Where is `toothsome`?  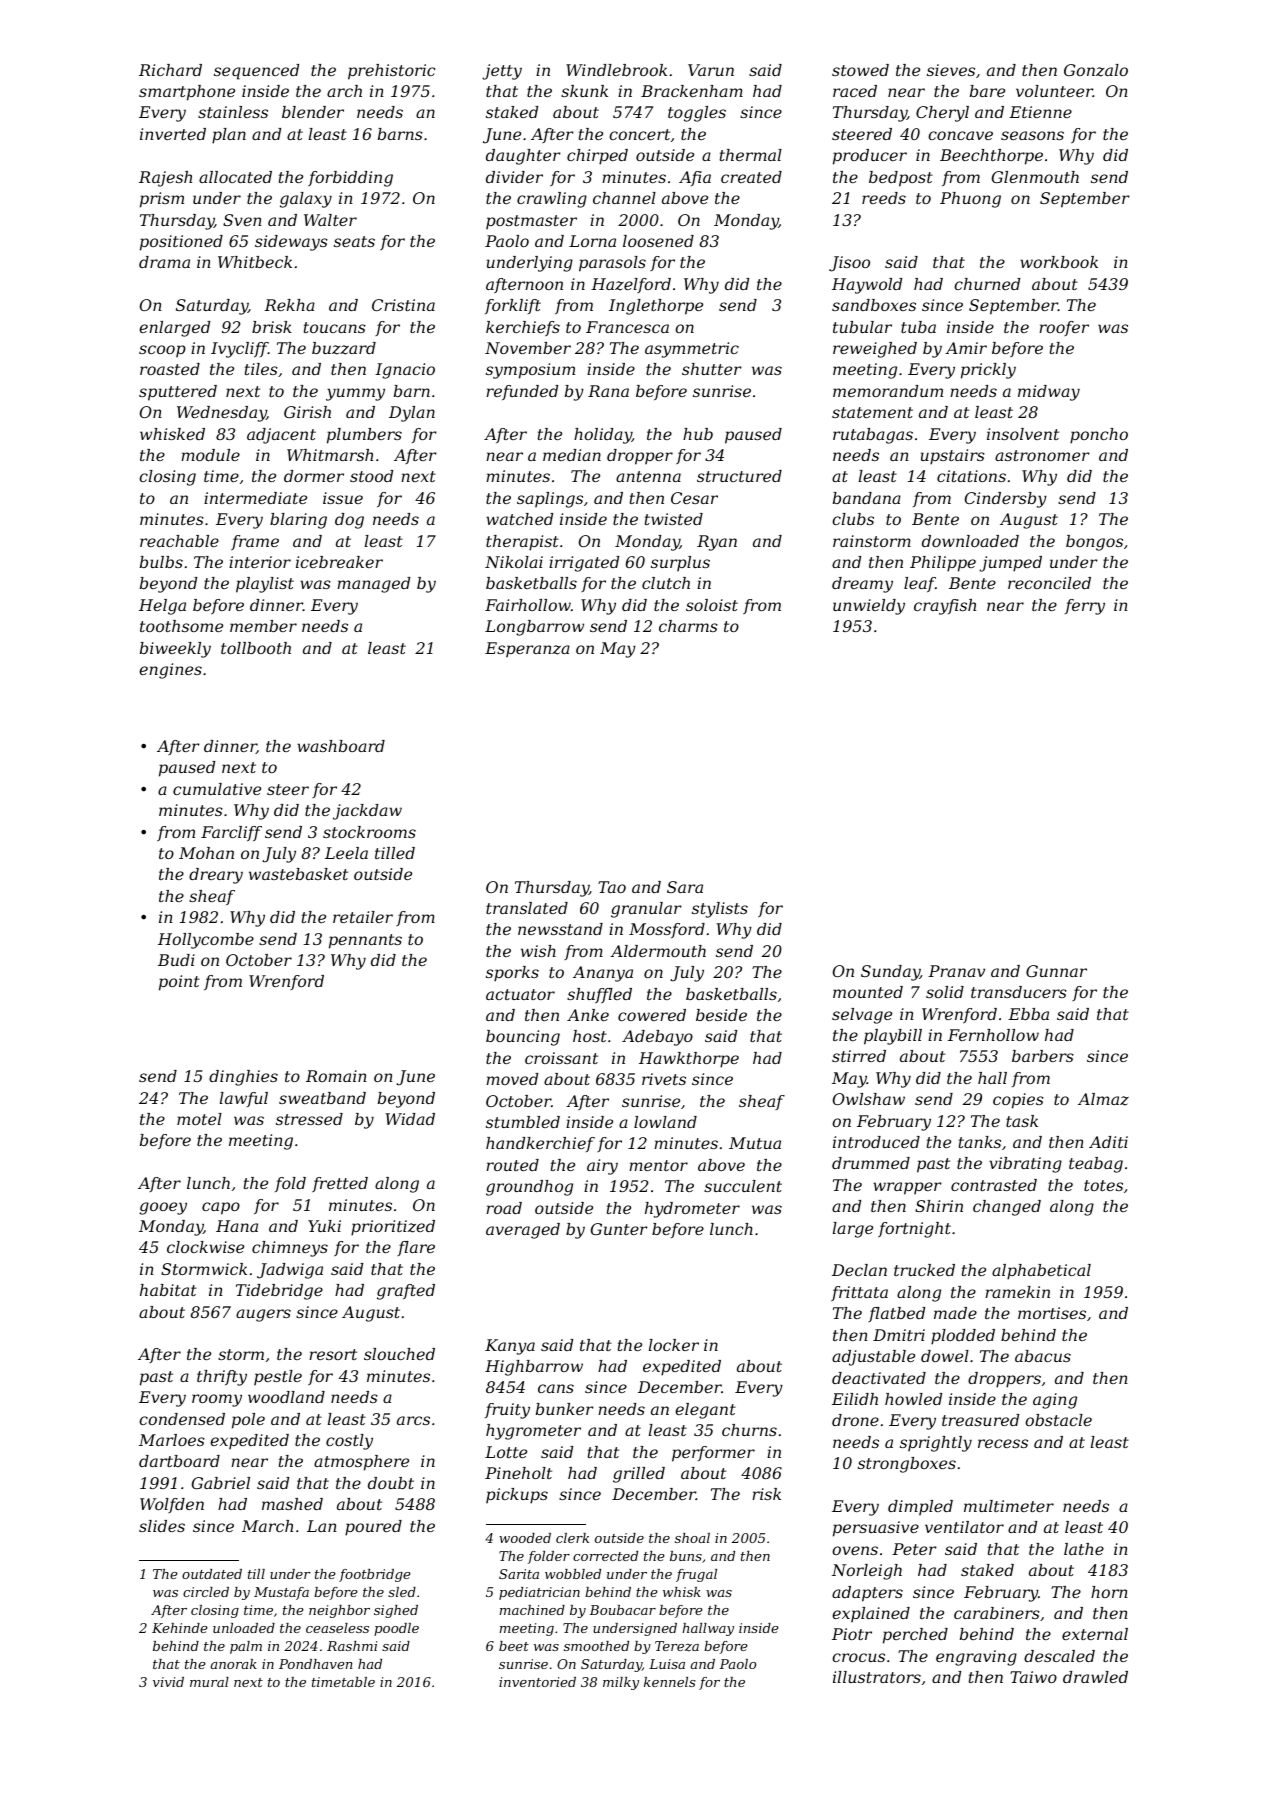 toothsome is located at coordinates (181, 626).
